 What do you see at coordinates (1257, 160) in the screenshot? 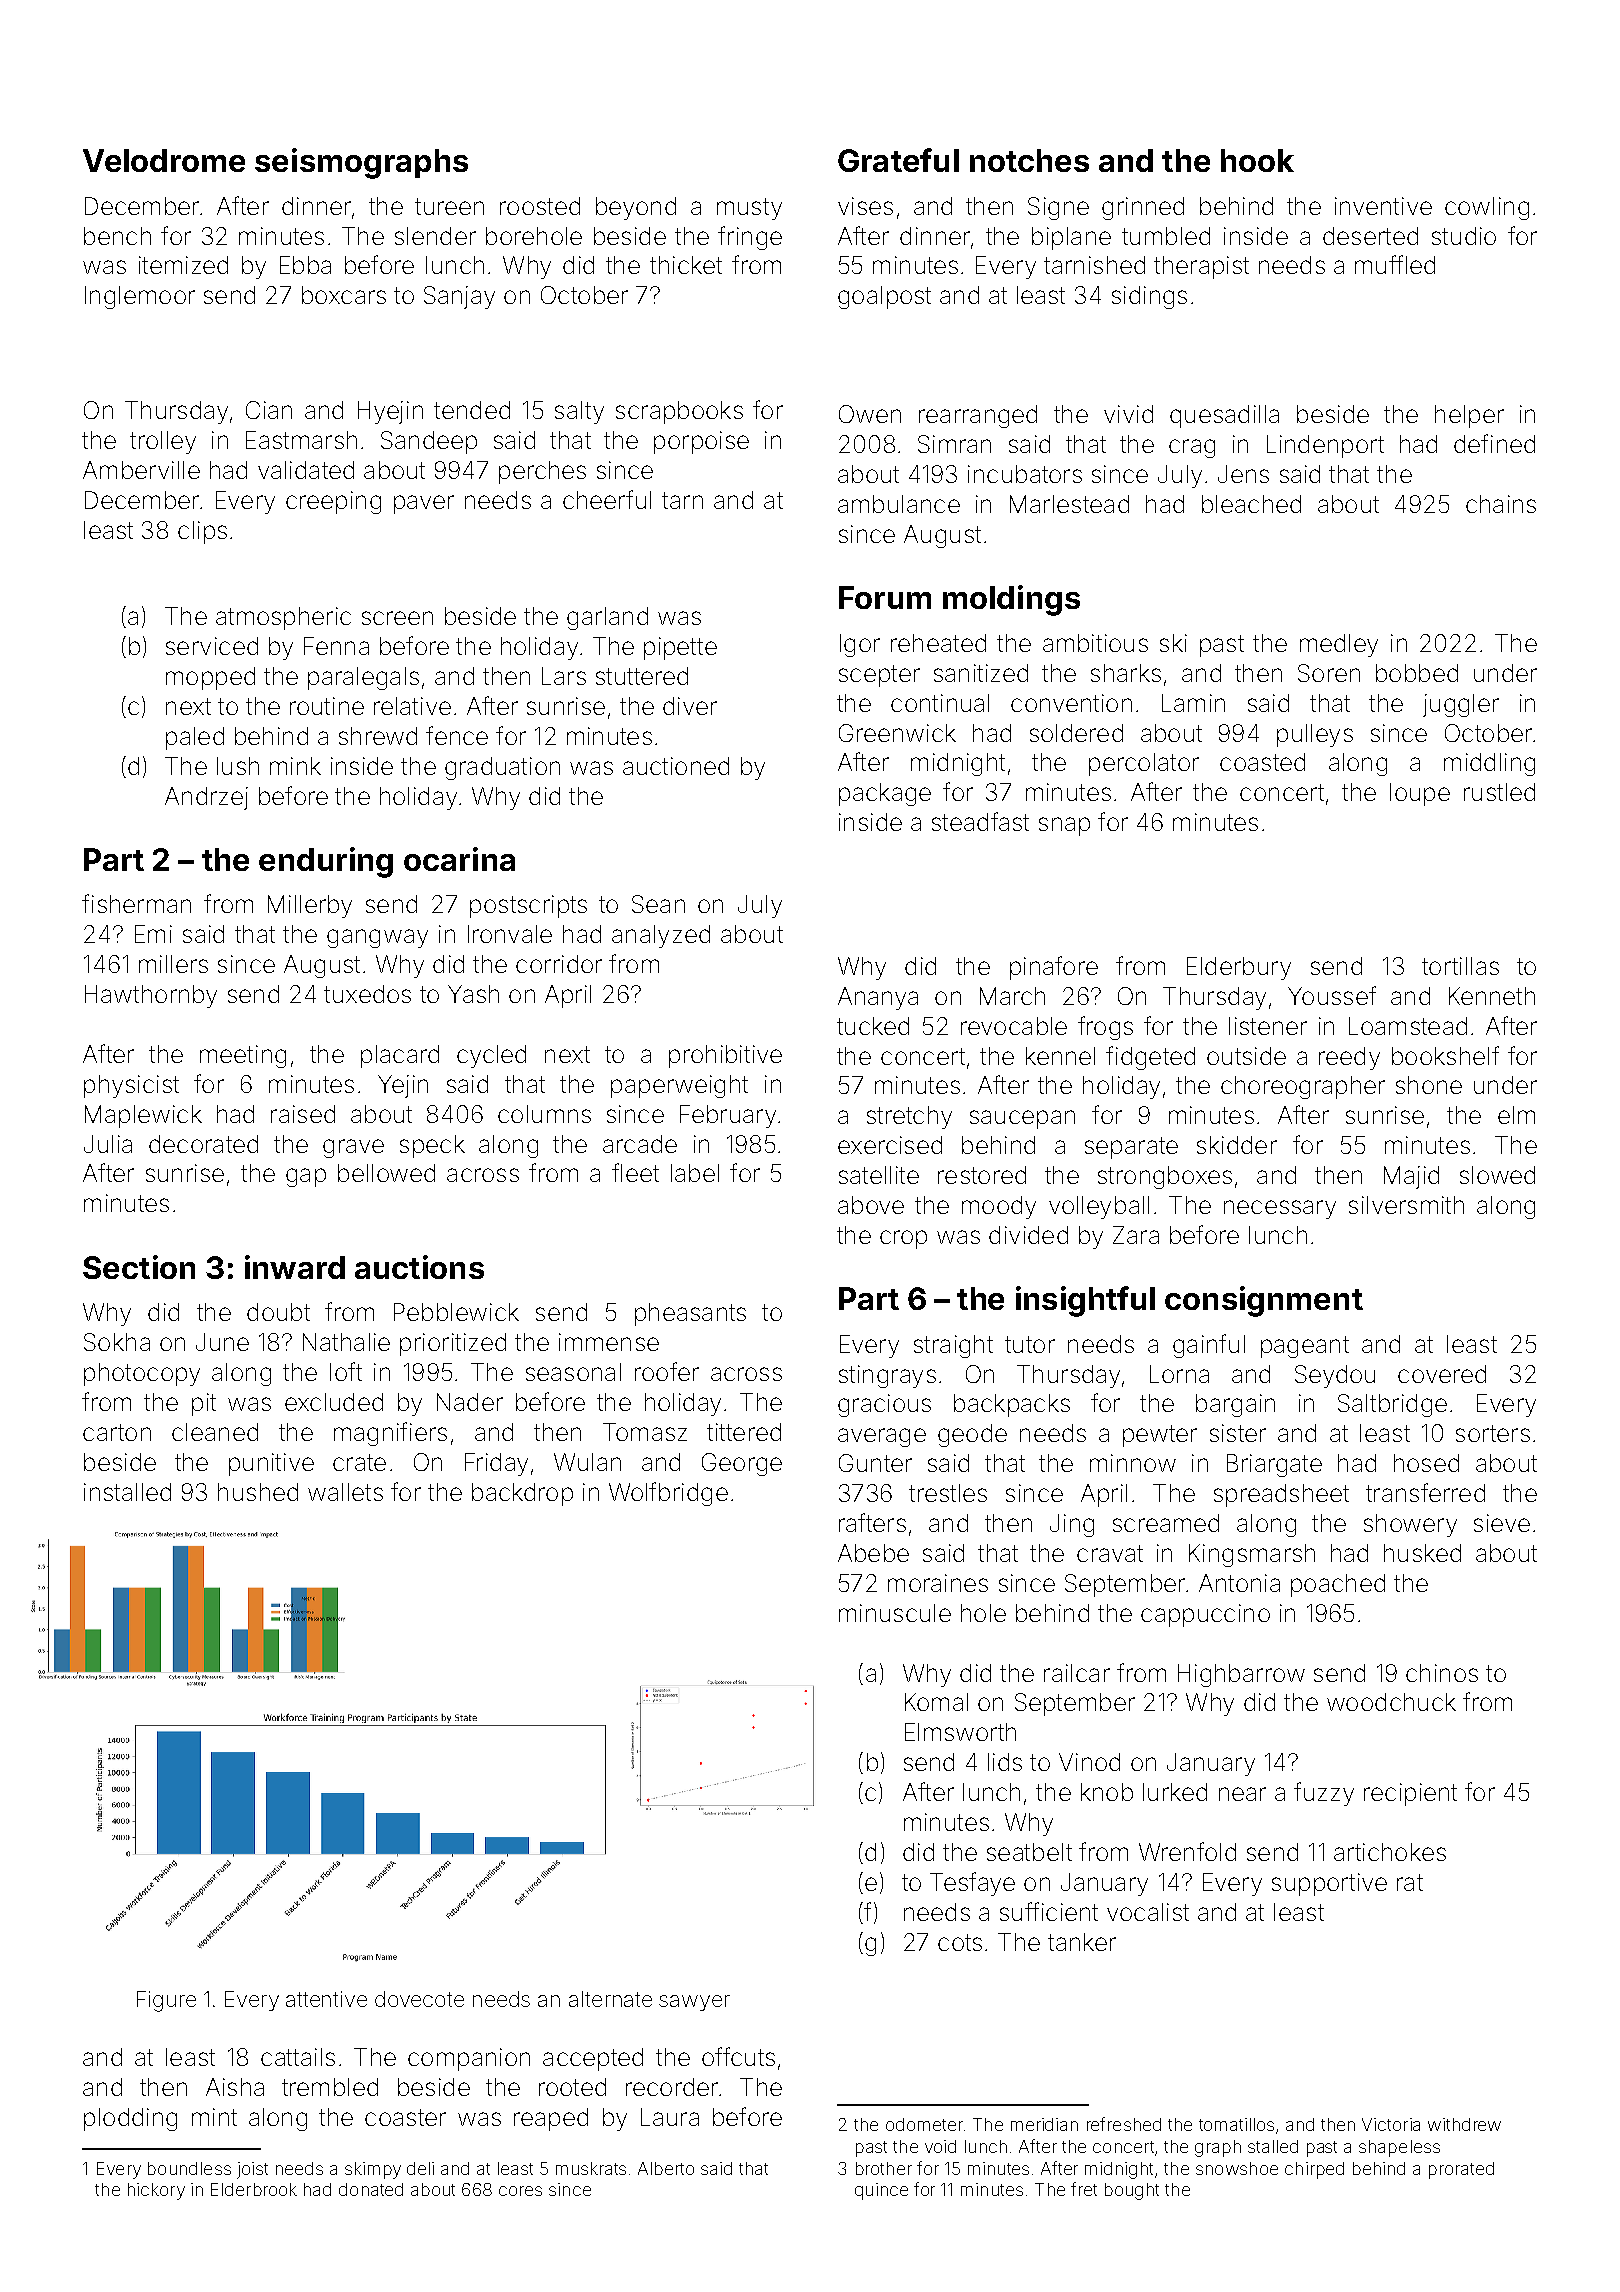
I see `hook` at bounding box center [1257, 160].
